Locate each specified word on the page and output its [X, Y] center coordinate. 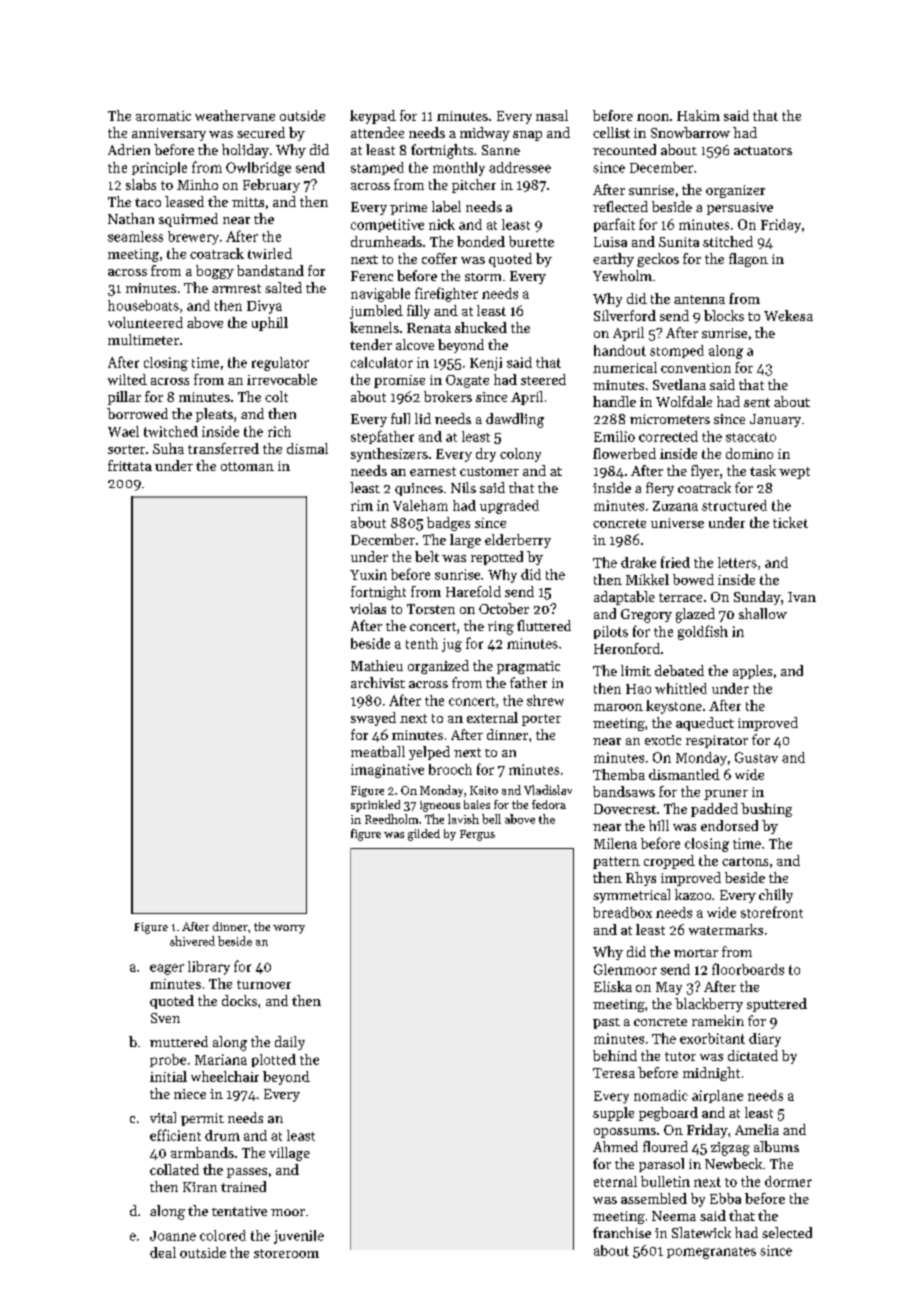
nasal [552, 115]
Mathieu [377, 665]
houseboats [143, 305]
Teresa [614, 1073]
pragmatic [528, 667]
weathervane [235, 115]
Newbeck [733, 1163]
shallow [763, 613]
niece [190, 1094]
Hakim [698, 115]
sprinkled [375, 806]
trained [243, 1186]
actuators [763, 150]
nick [442, 224]
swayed [373, 719]
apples [752, 672]
